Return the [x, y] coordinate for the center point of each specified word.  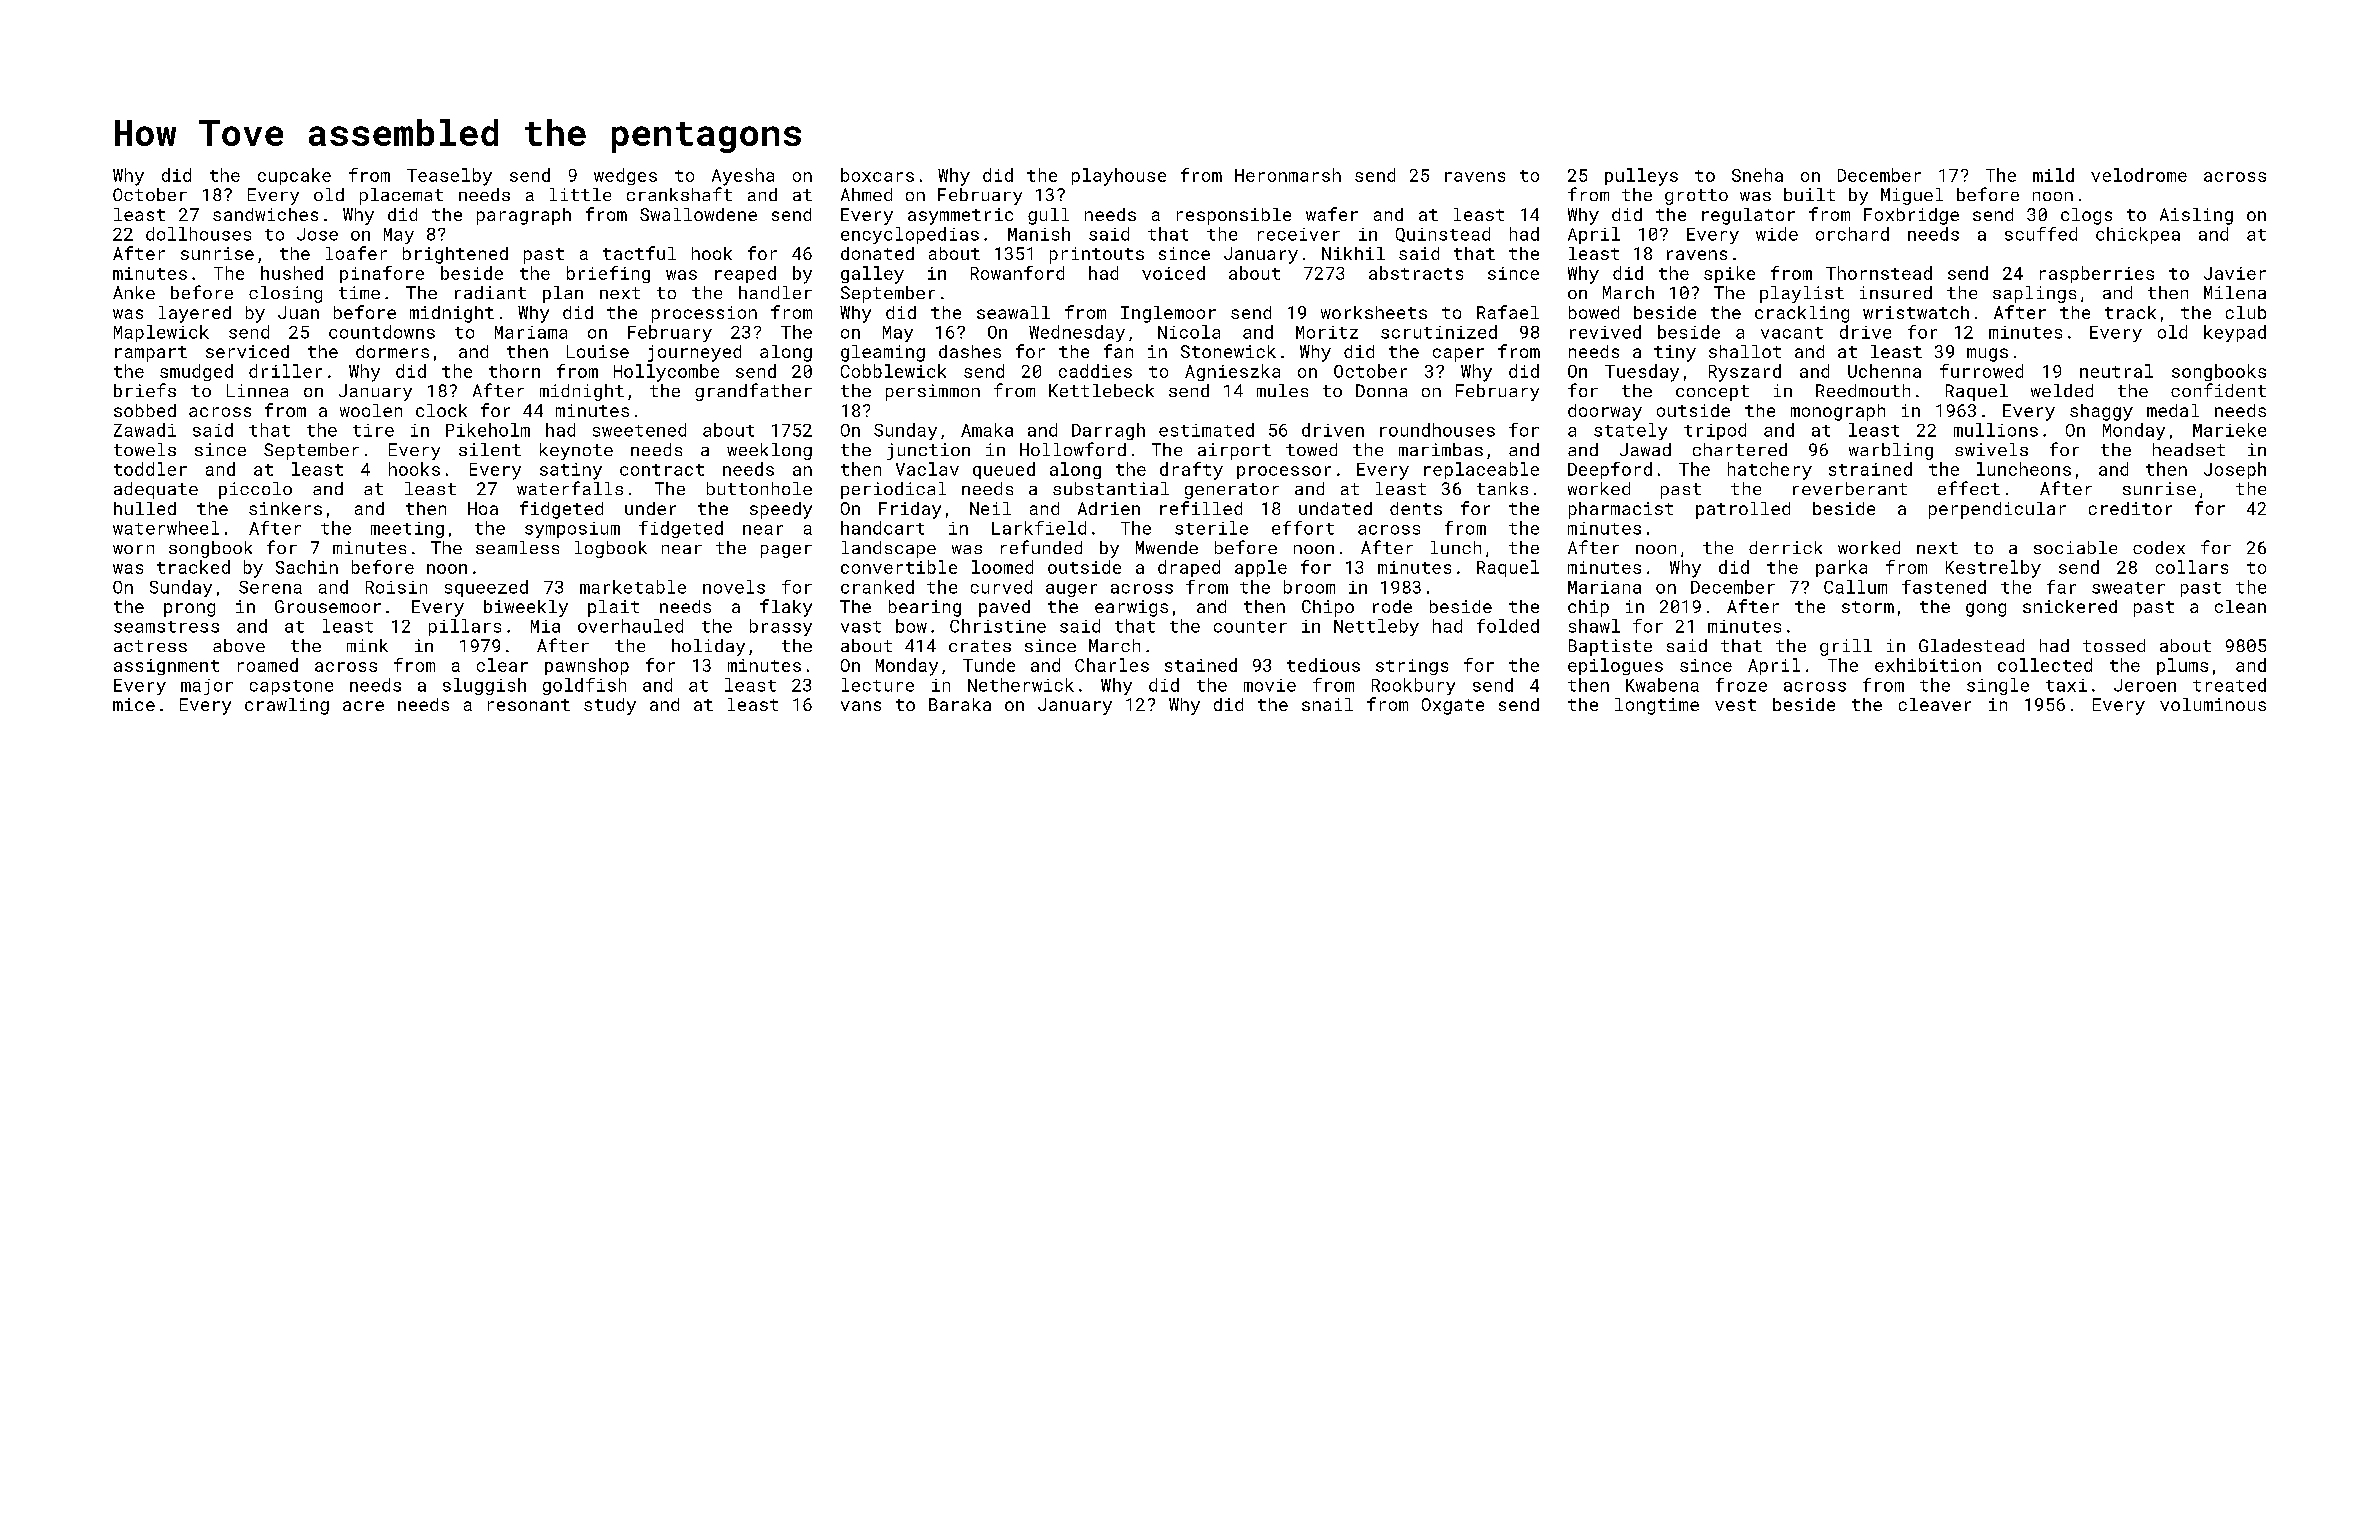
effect [1969, 488]
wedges [625, 176]
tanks [1502, 488]
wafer [1332, 214]
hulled [145, 508]
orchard [1852, 234]
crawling [287, 706]
